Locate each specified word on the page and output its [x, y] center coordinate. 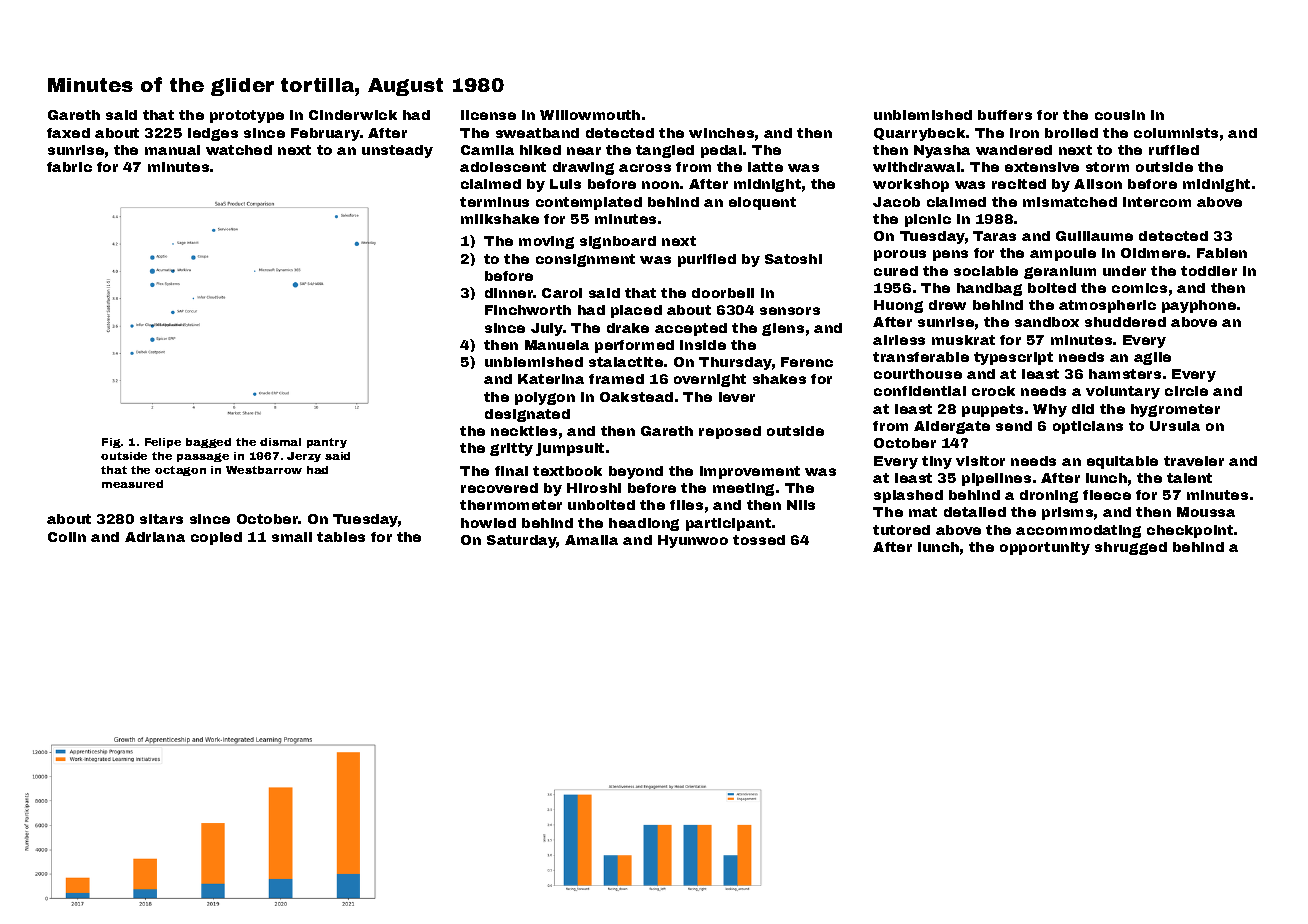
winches [721, 133]
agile [1152, 358]
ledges [213, 134]
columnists [1176, 133]
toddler [1209, 271]
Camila [487, 150]
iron [1024, 133]
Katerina [551, 379]
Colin [67, 537]
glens [783, 329]
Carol [562, 293]
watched [239, 150]
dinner [509, 293]
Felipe [163, 443]
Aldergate [952, 427]
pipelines [996, 479]
